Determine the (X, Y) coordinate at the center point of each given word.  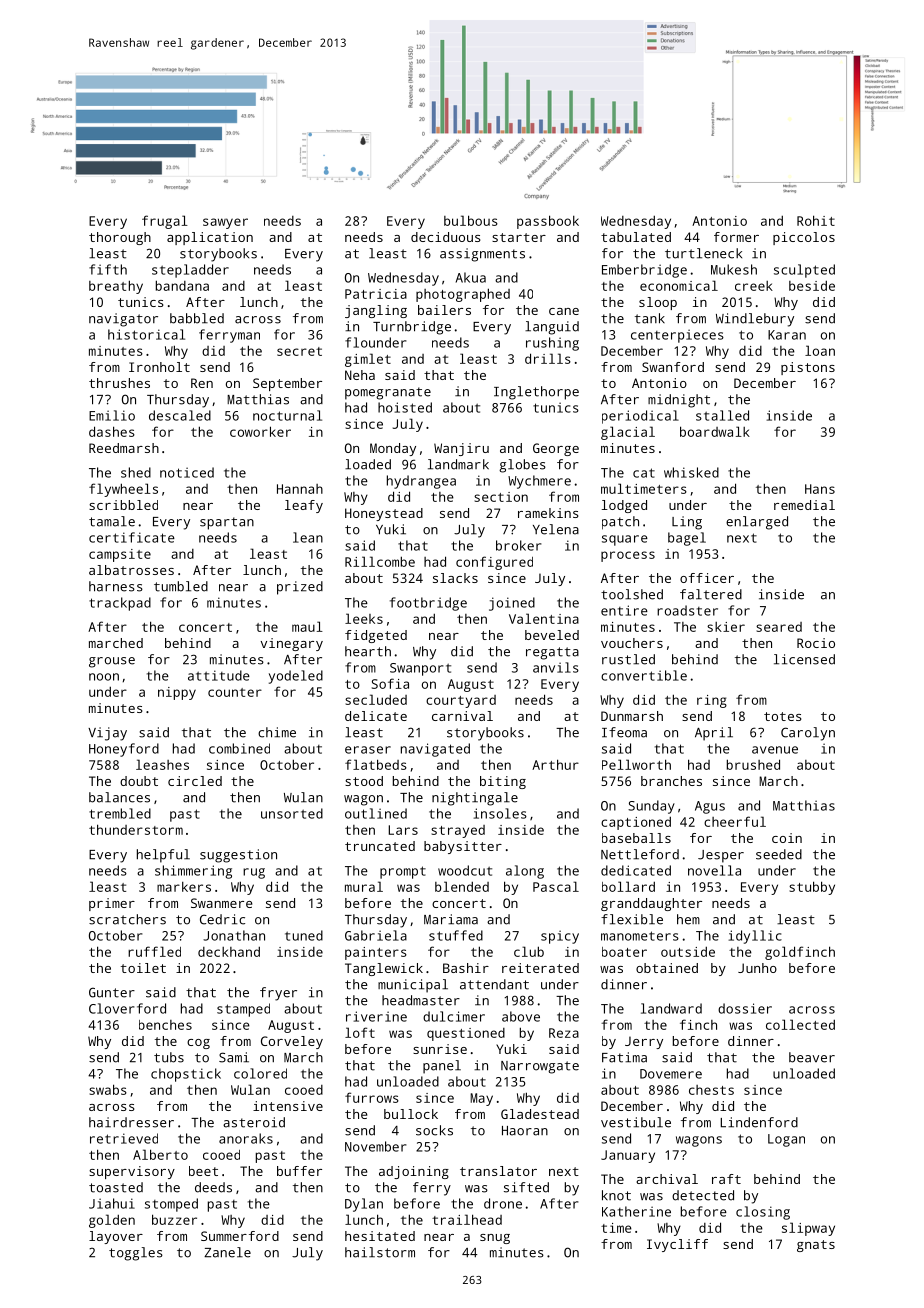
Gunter (112, 992)
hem (688, 919)
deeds (213, 1187)
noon (104, 677)
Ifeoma (624, 732)
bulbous (471, 220)
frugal (165, 222)
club (529, 951)
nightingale (475, 799)
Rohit (816, 220)
